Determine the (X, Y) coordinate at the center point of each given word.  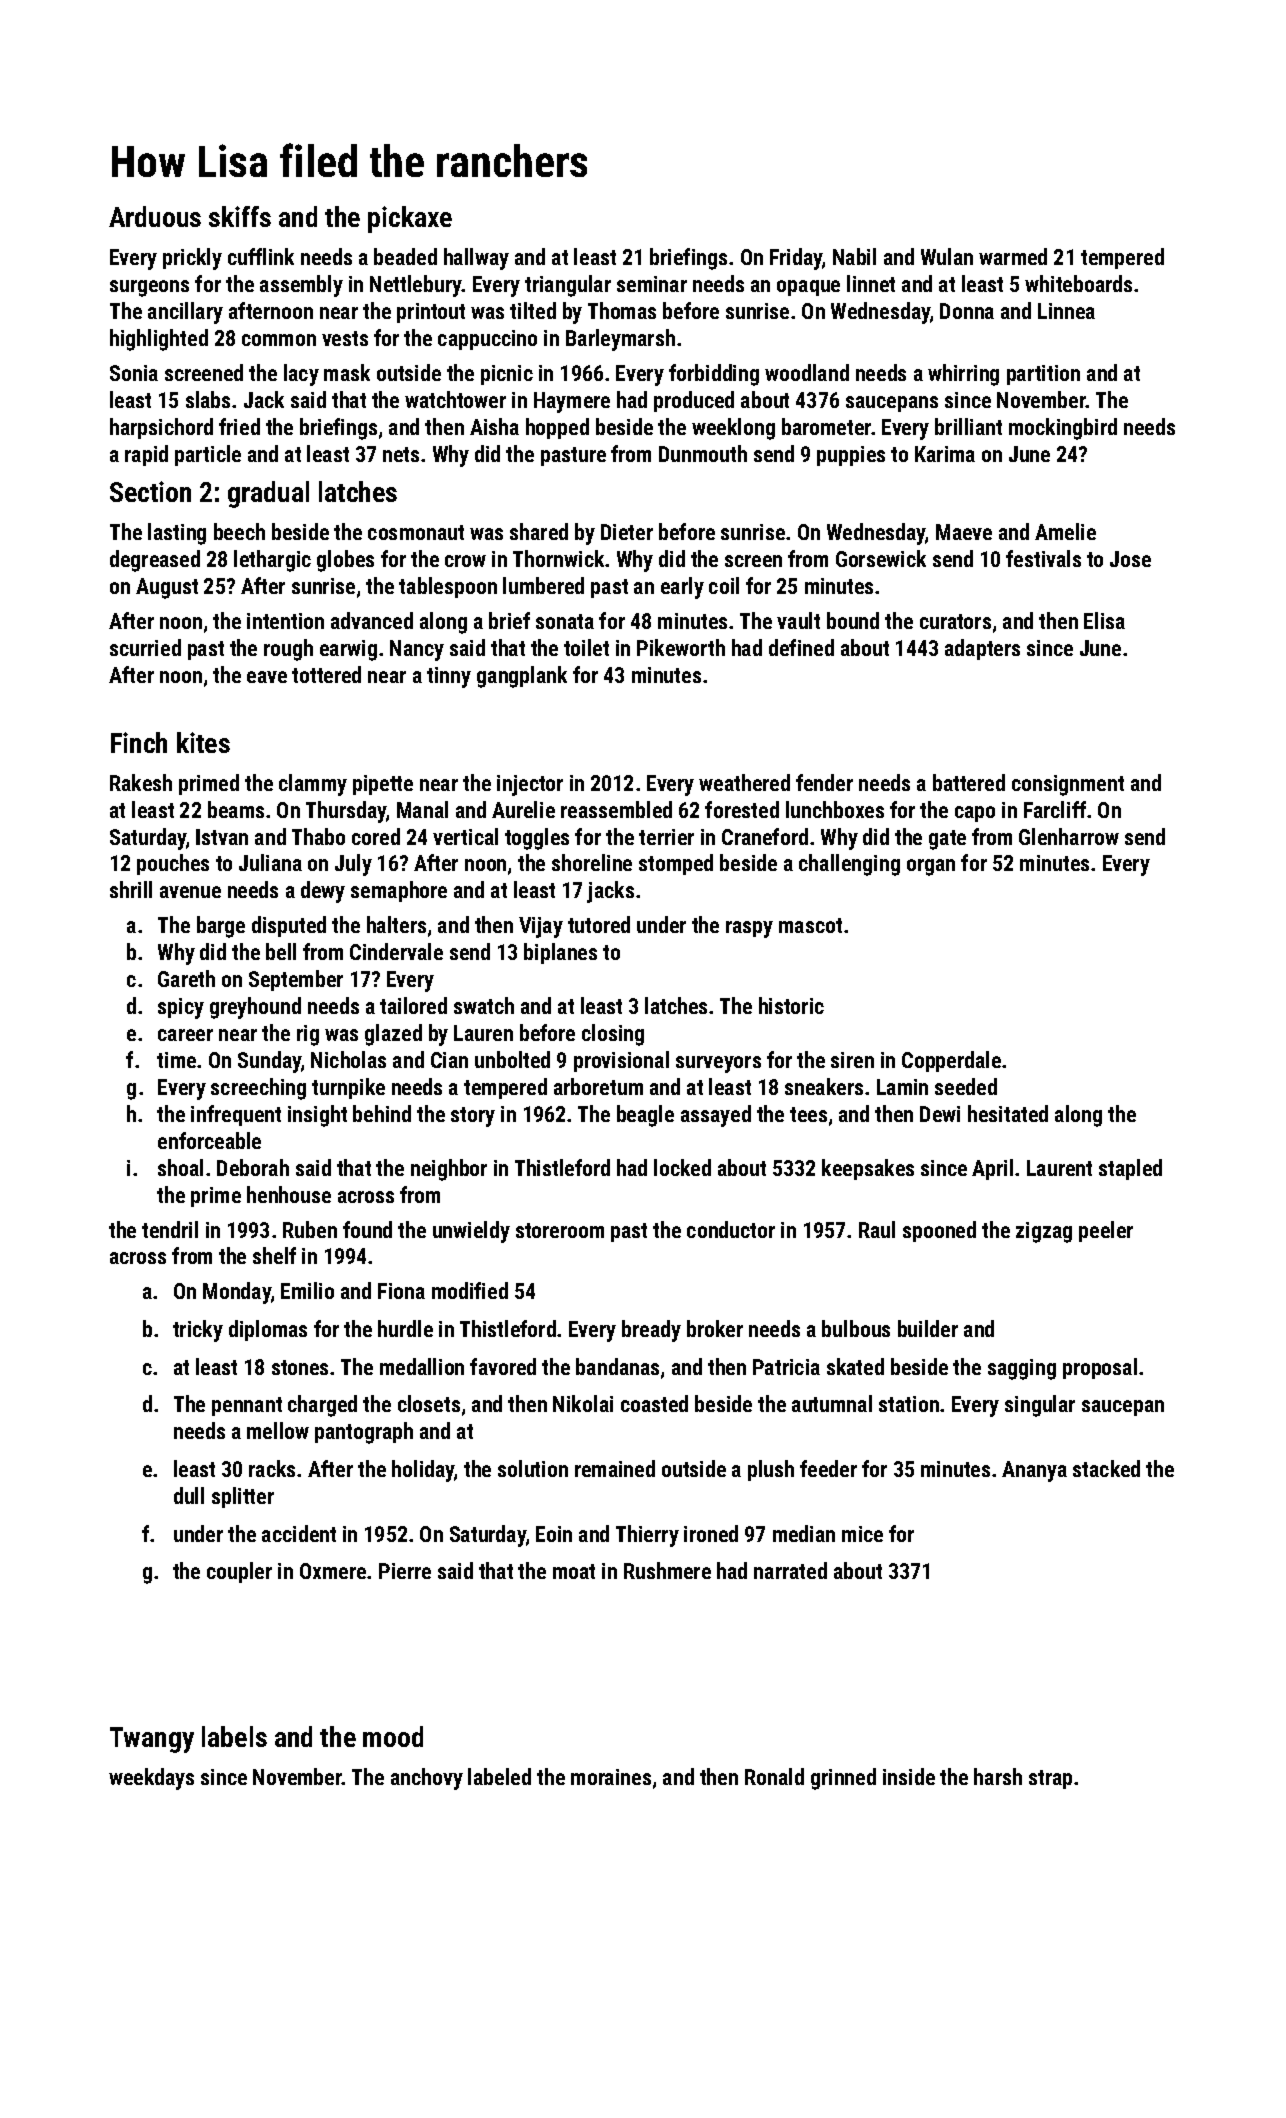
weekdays (151, 1779)
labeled (499, 1776)
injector (530, 785)
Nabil (854, 256)
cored (376, 836)
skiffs (240, 216)
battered (969, 782)
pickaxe (410, 219)
